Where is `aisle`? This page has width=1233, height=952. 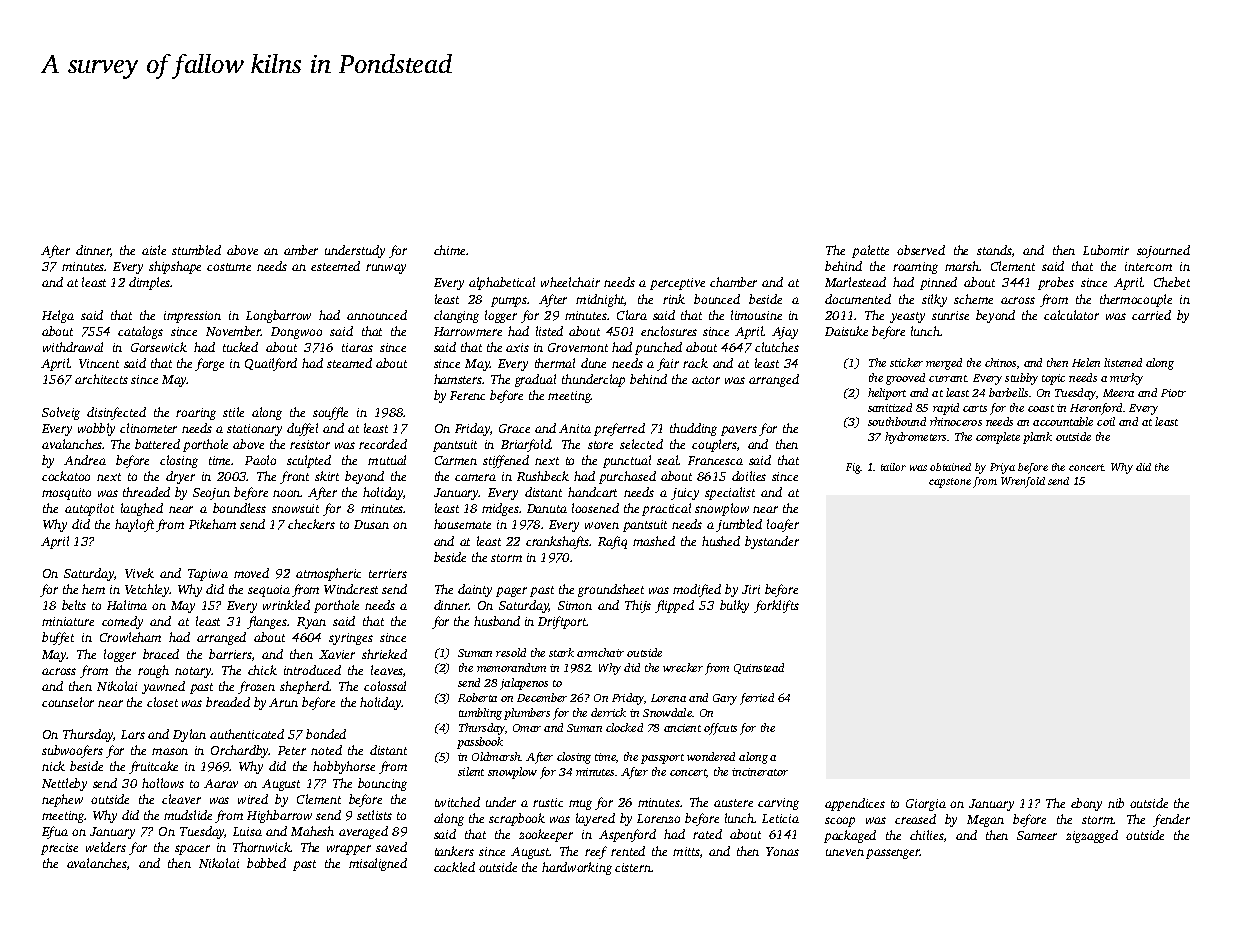
aisle is located at coordinates (154, 250).
